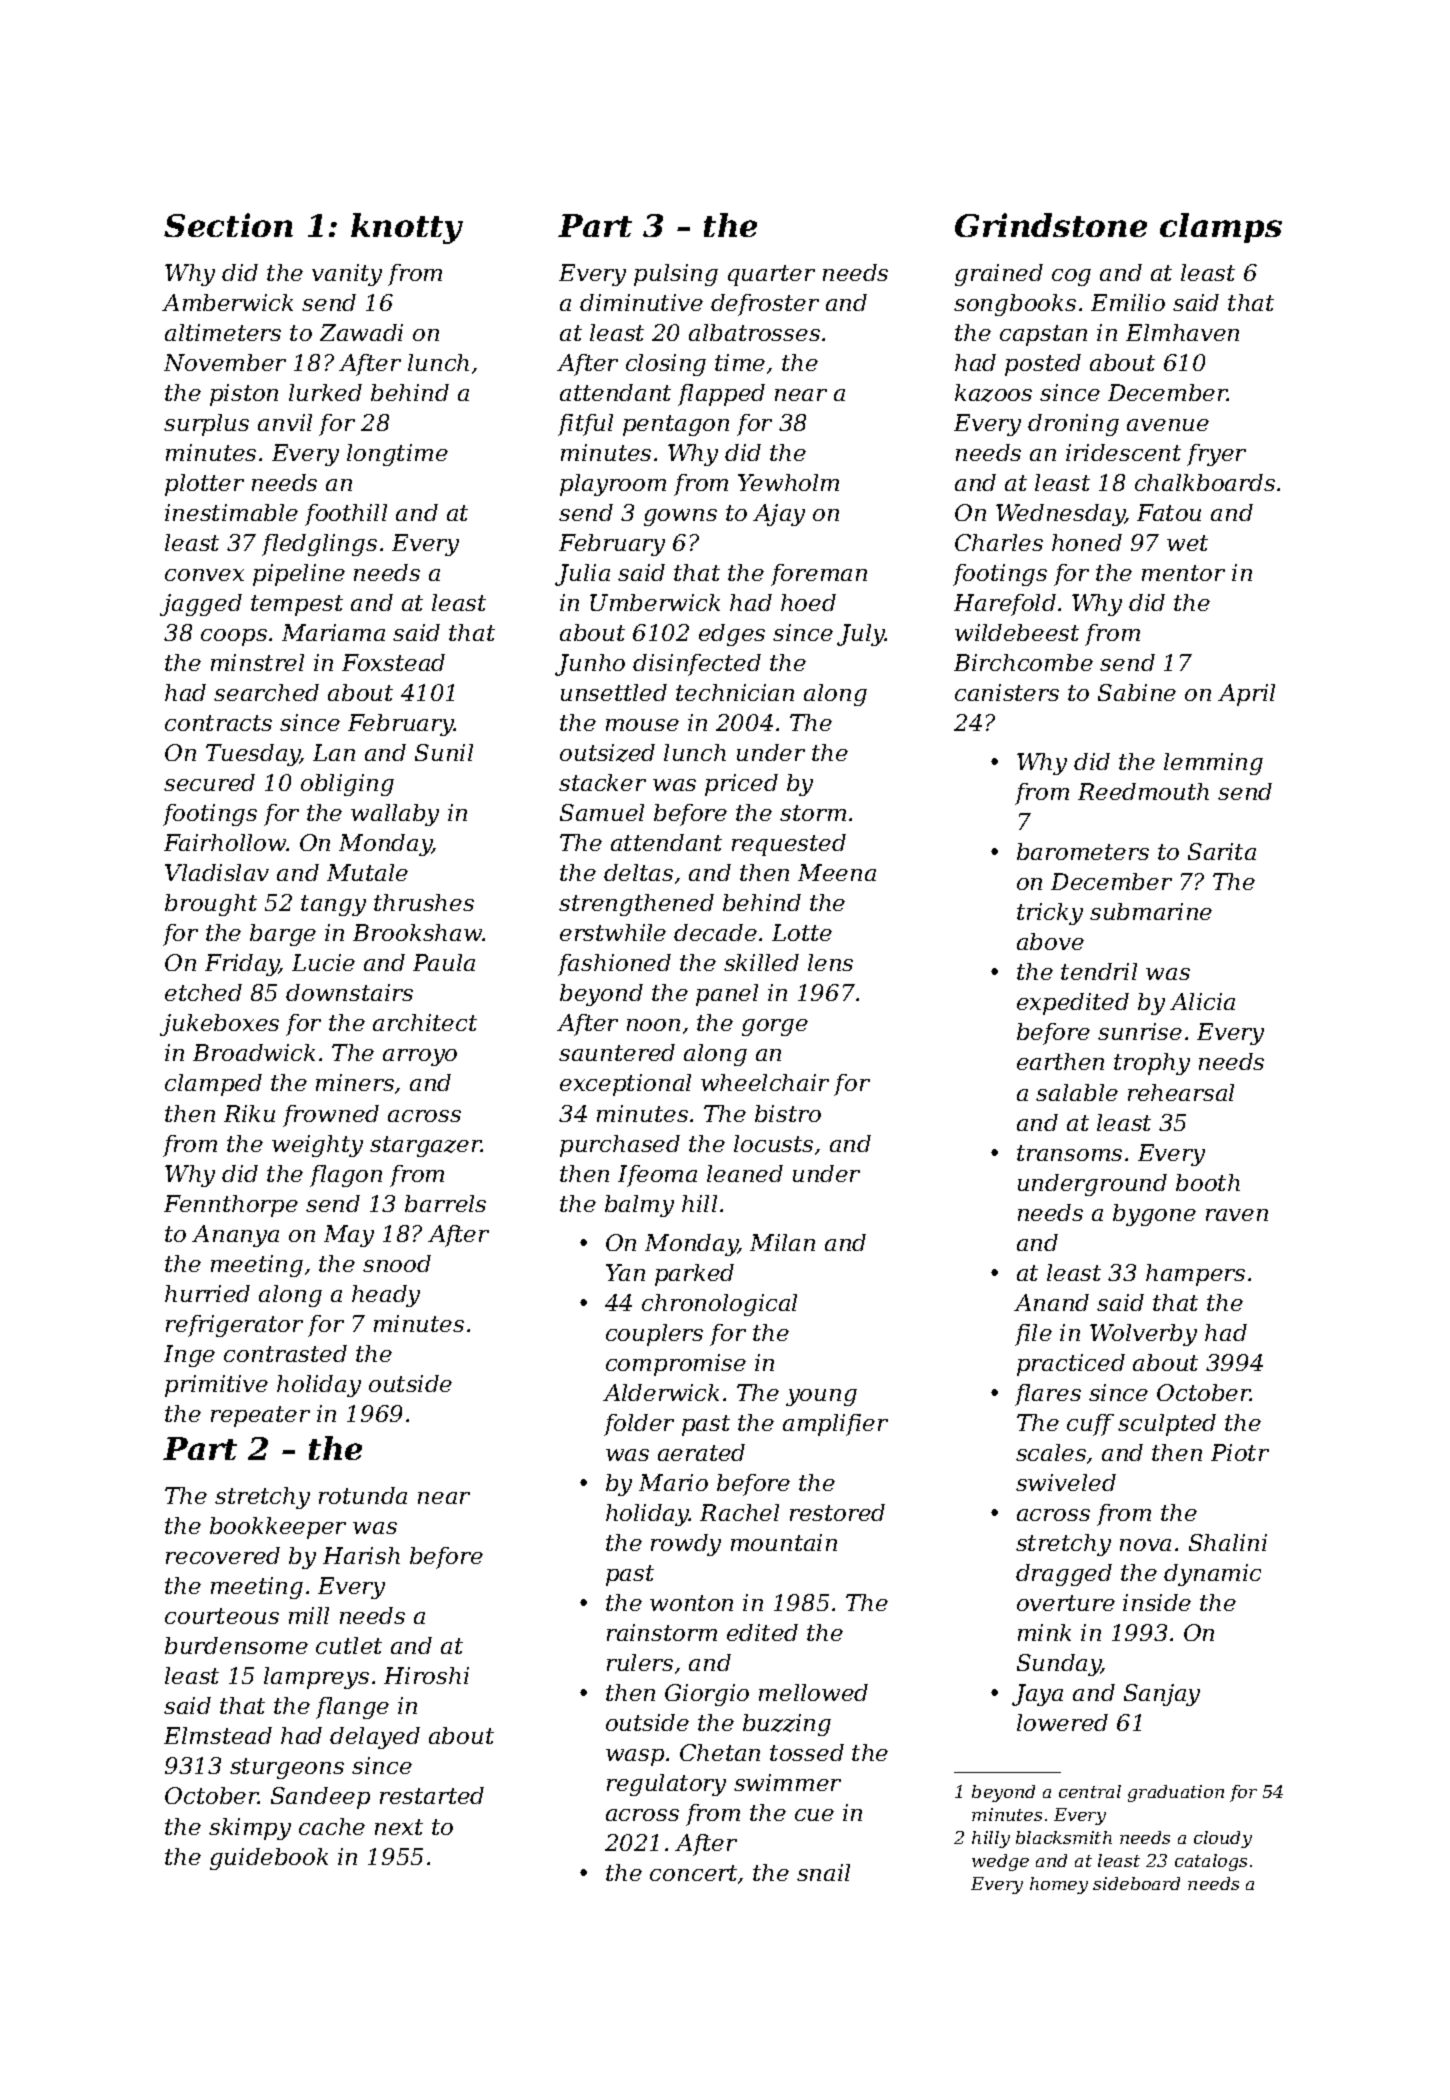 The image size is (1450, 2100). What do you see at coordinates (1136, 1883) in the image?
I see `sideboard` at bounding box center [1136, 1883].
